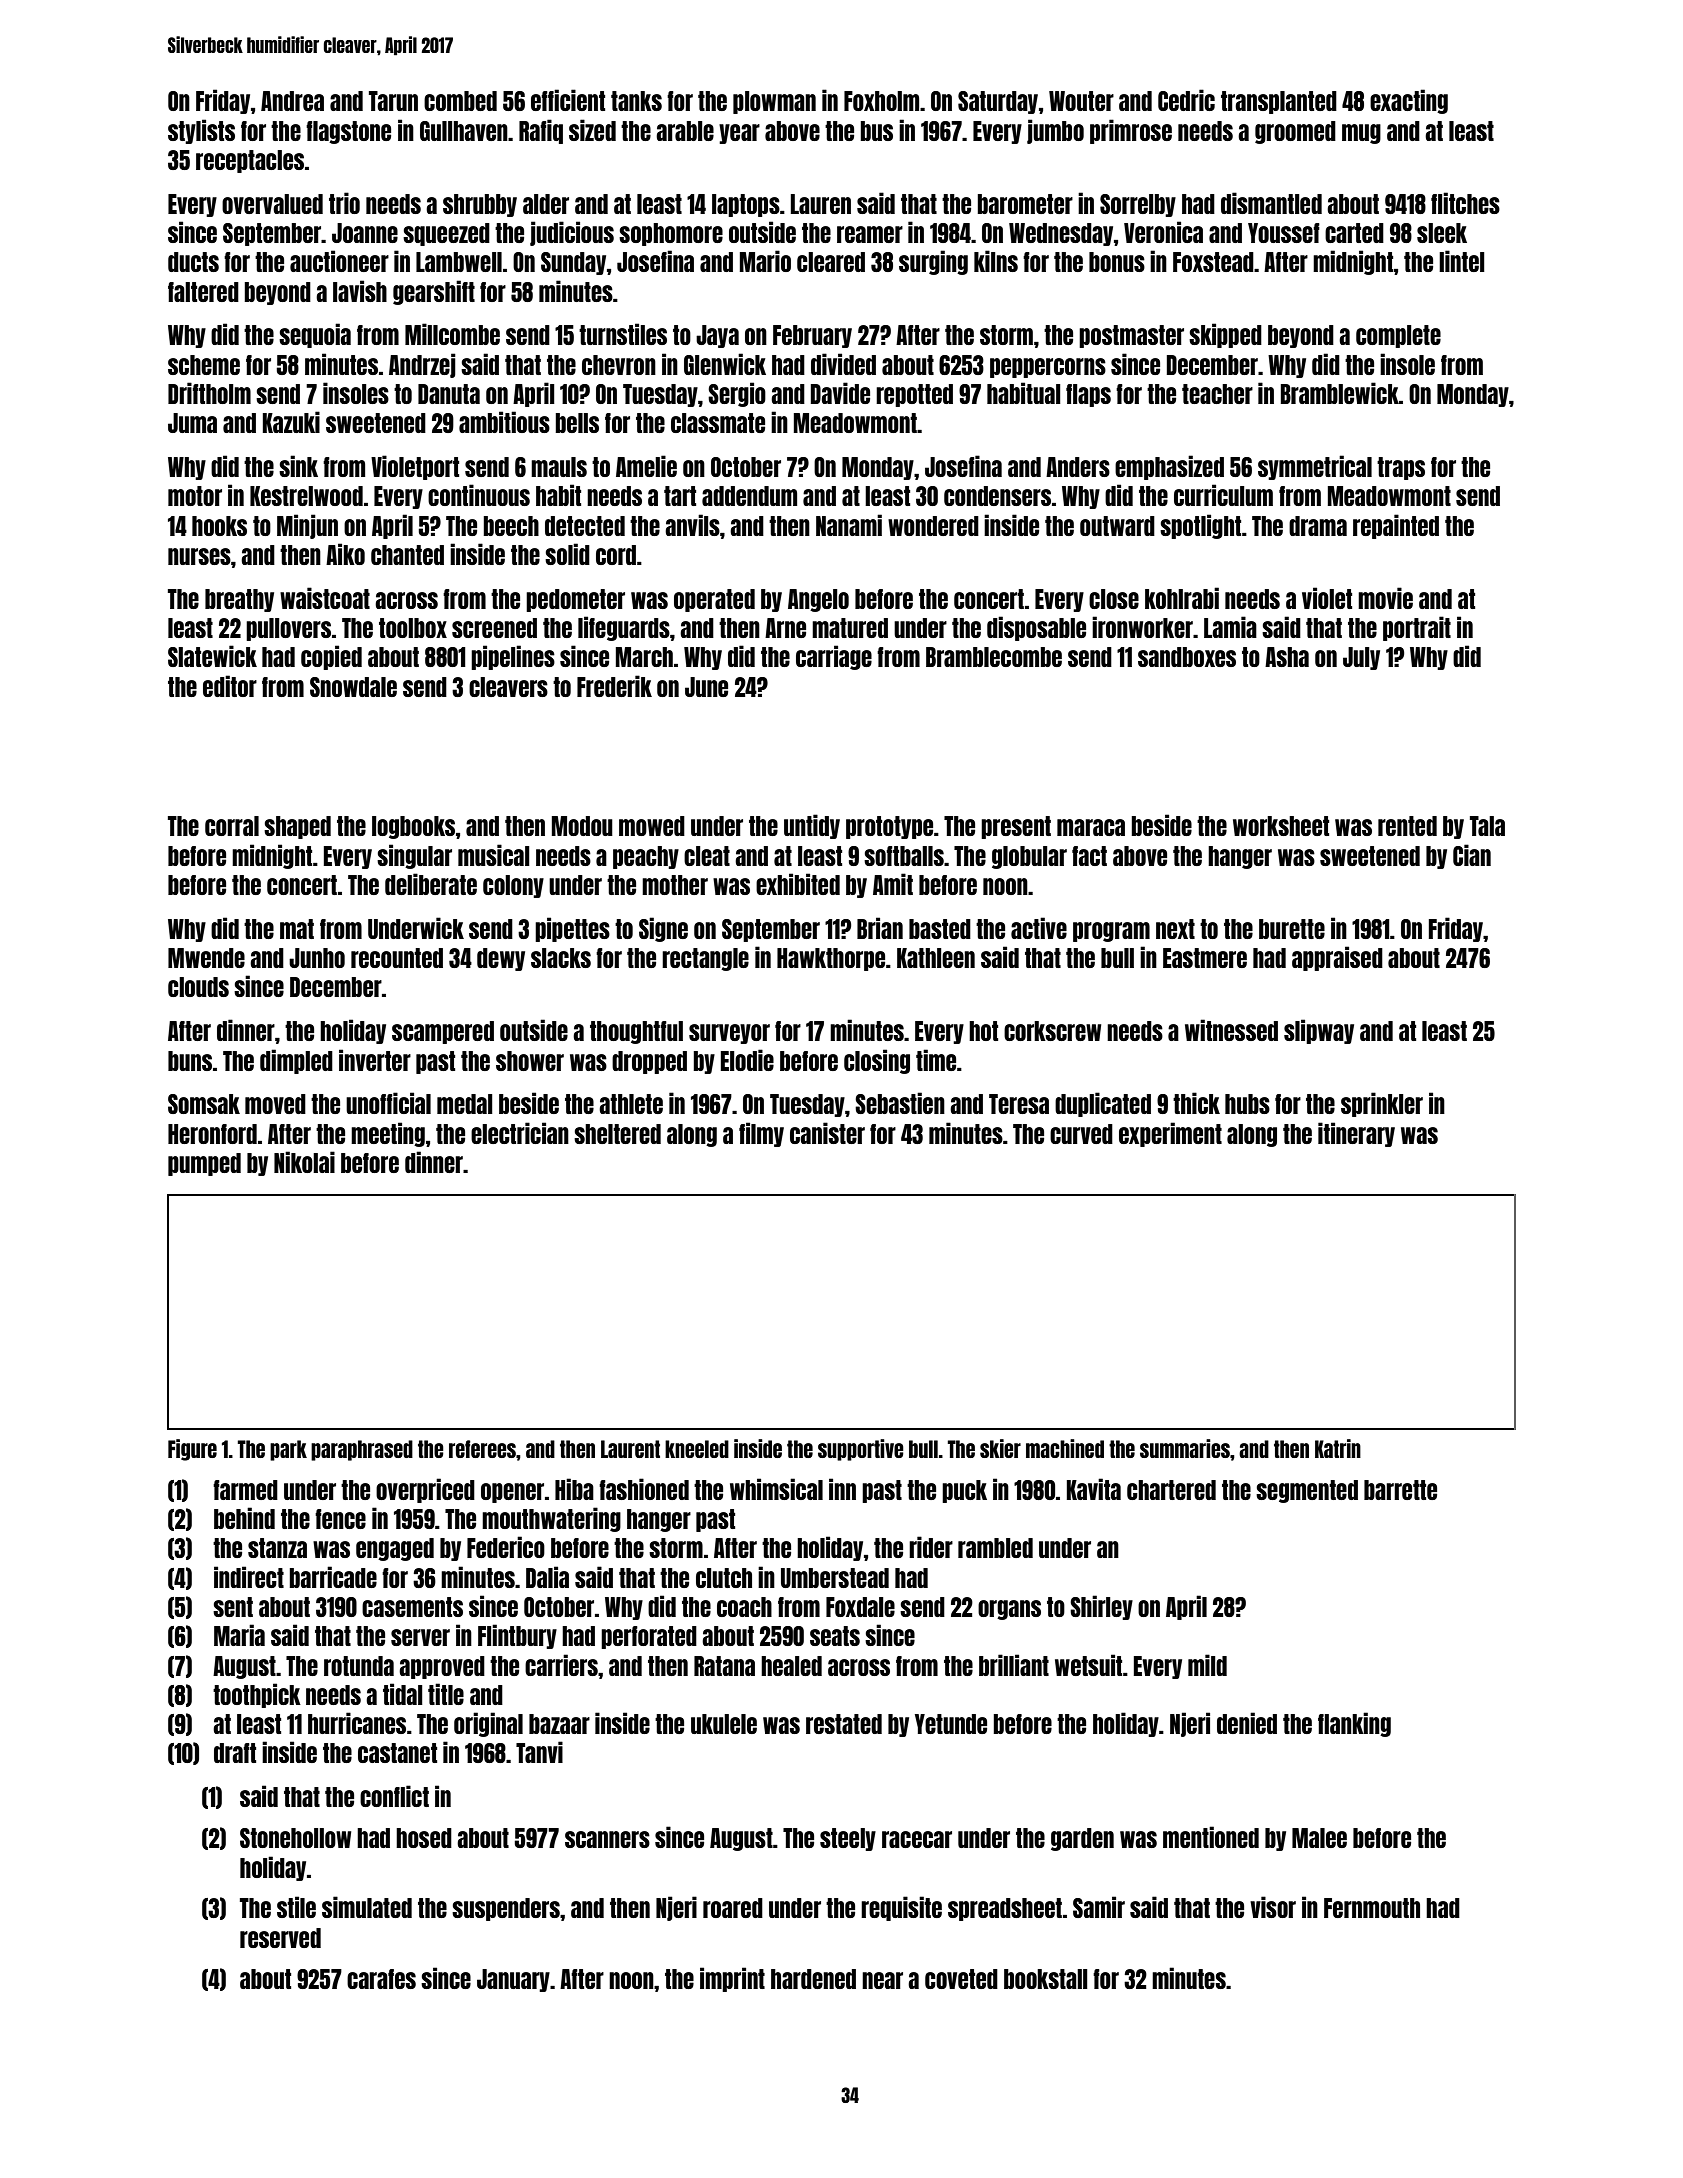 The image size is (1683, 2178). Describe the element at coordinates (1356, 1134) in the screenshot. I see `itinerary` at that location.
